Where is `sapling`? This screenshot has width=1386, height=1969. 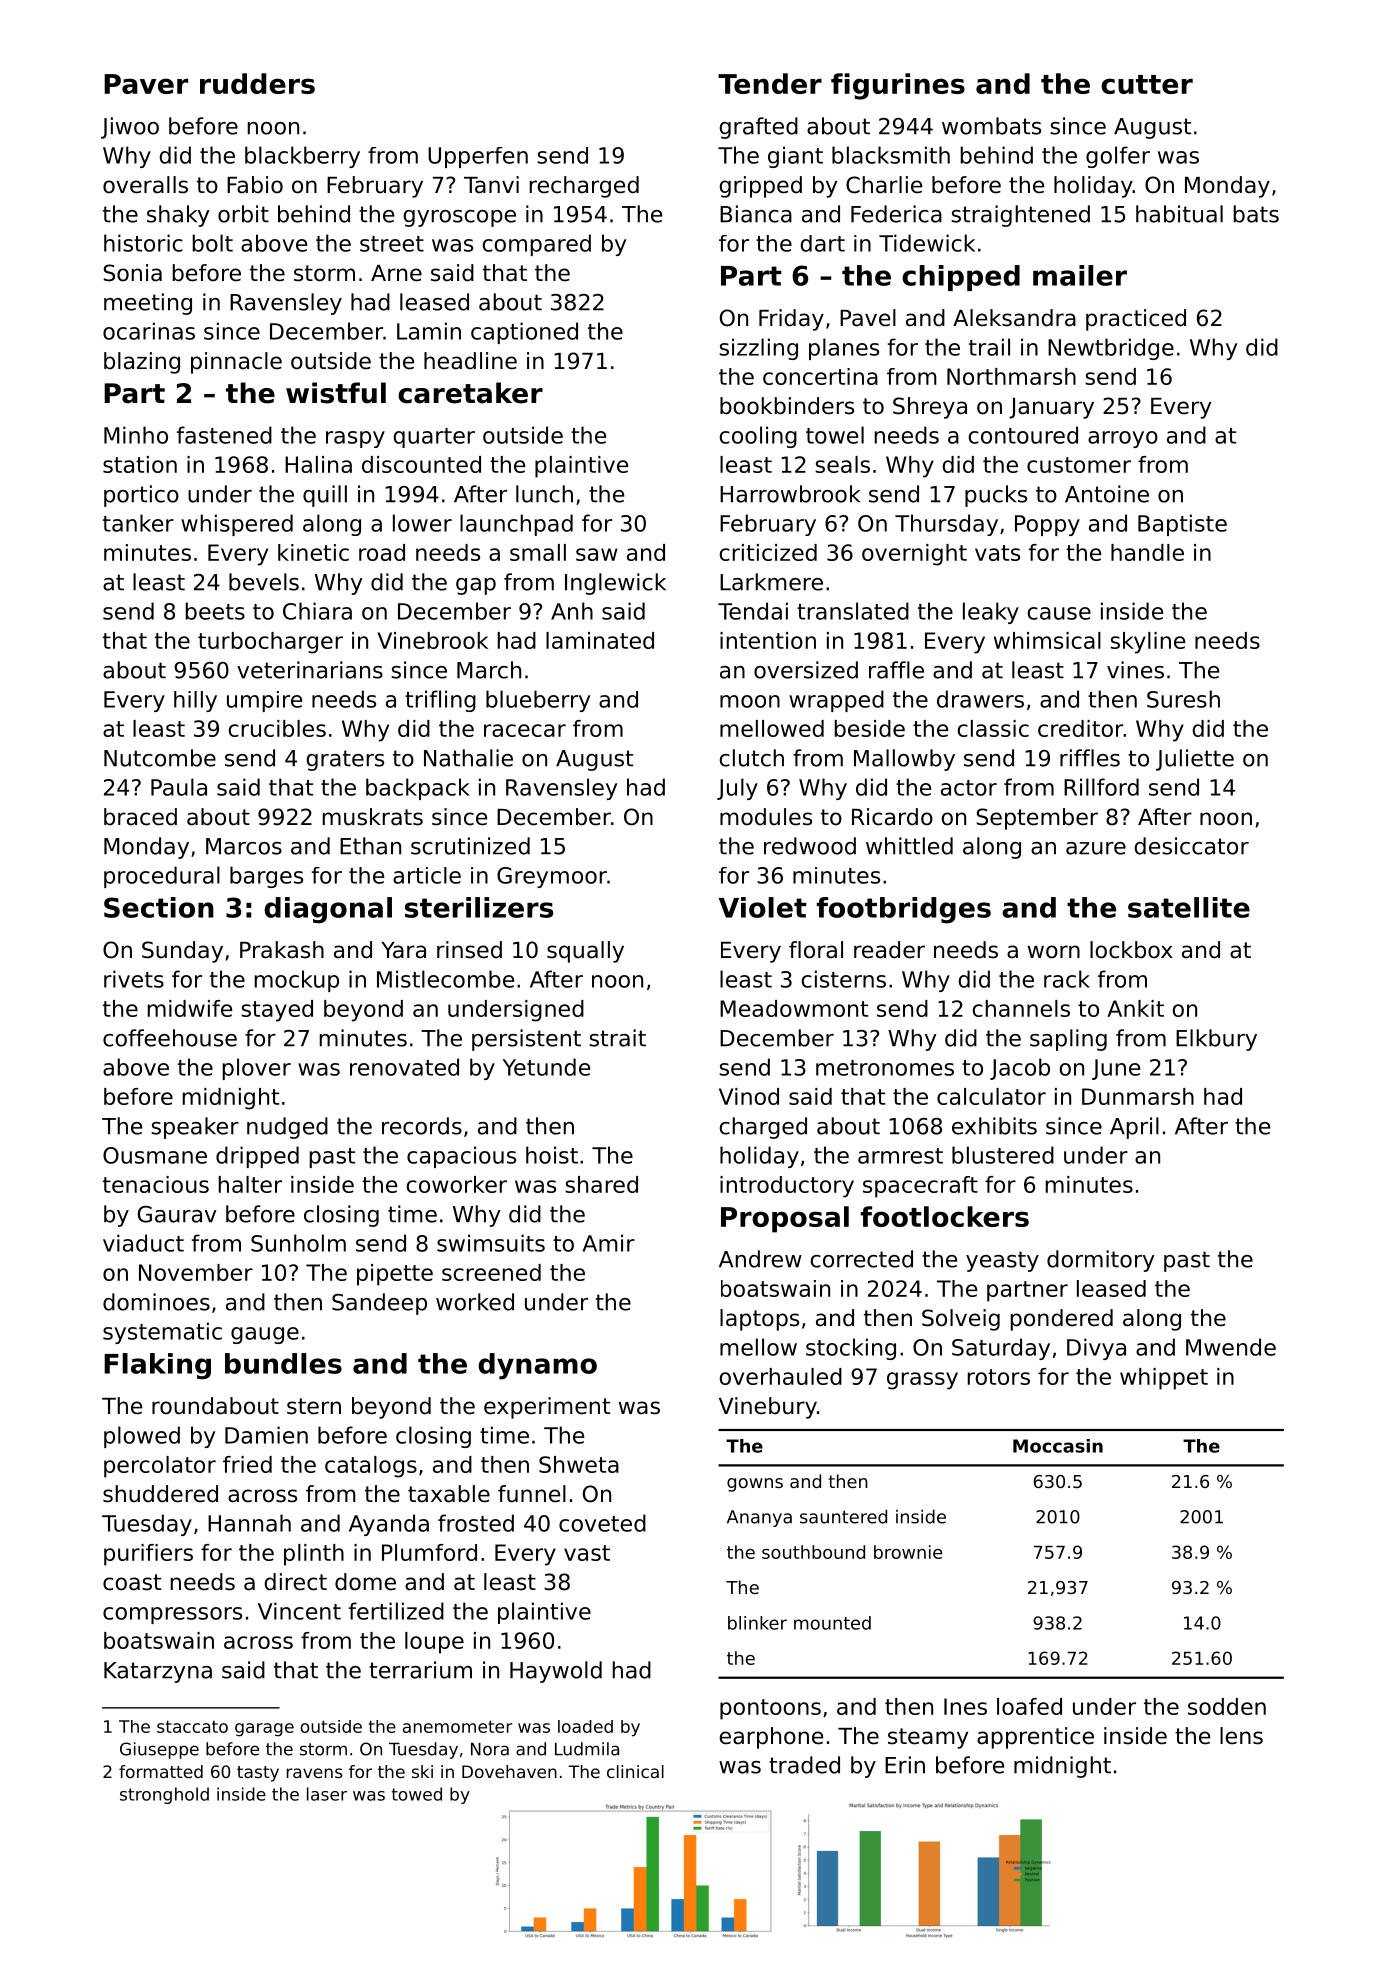 sapling is located at coordinates (1068, 1040).
